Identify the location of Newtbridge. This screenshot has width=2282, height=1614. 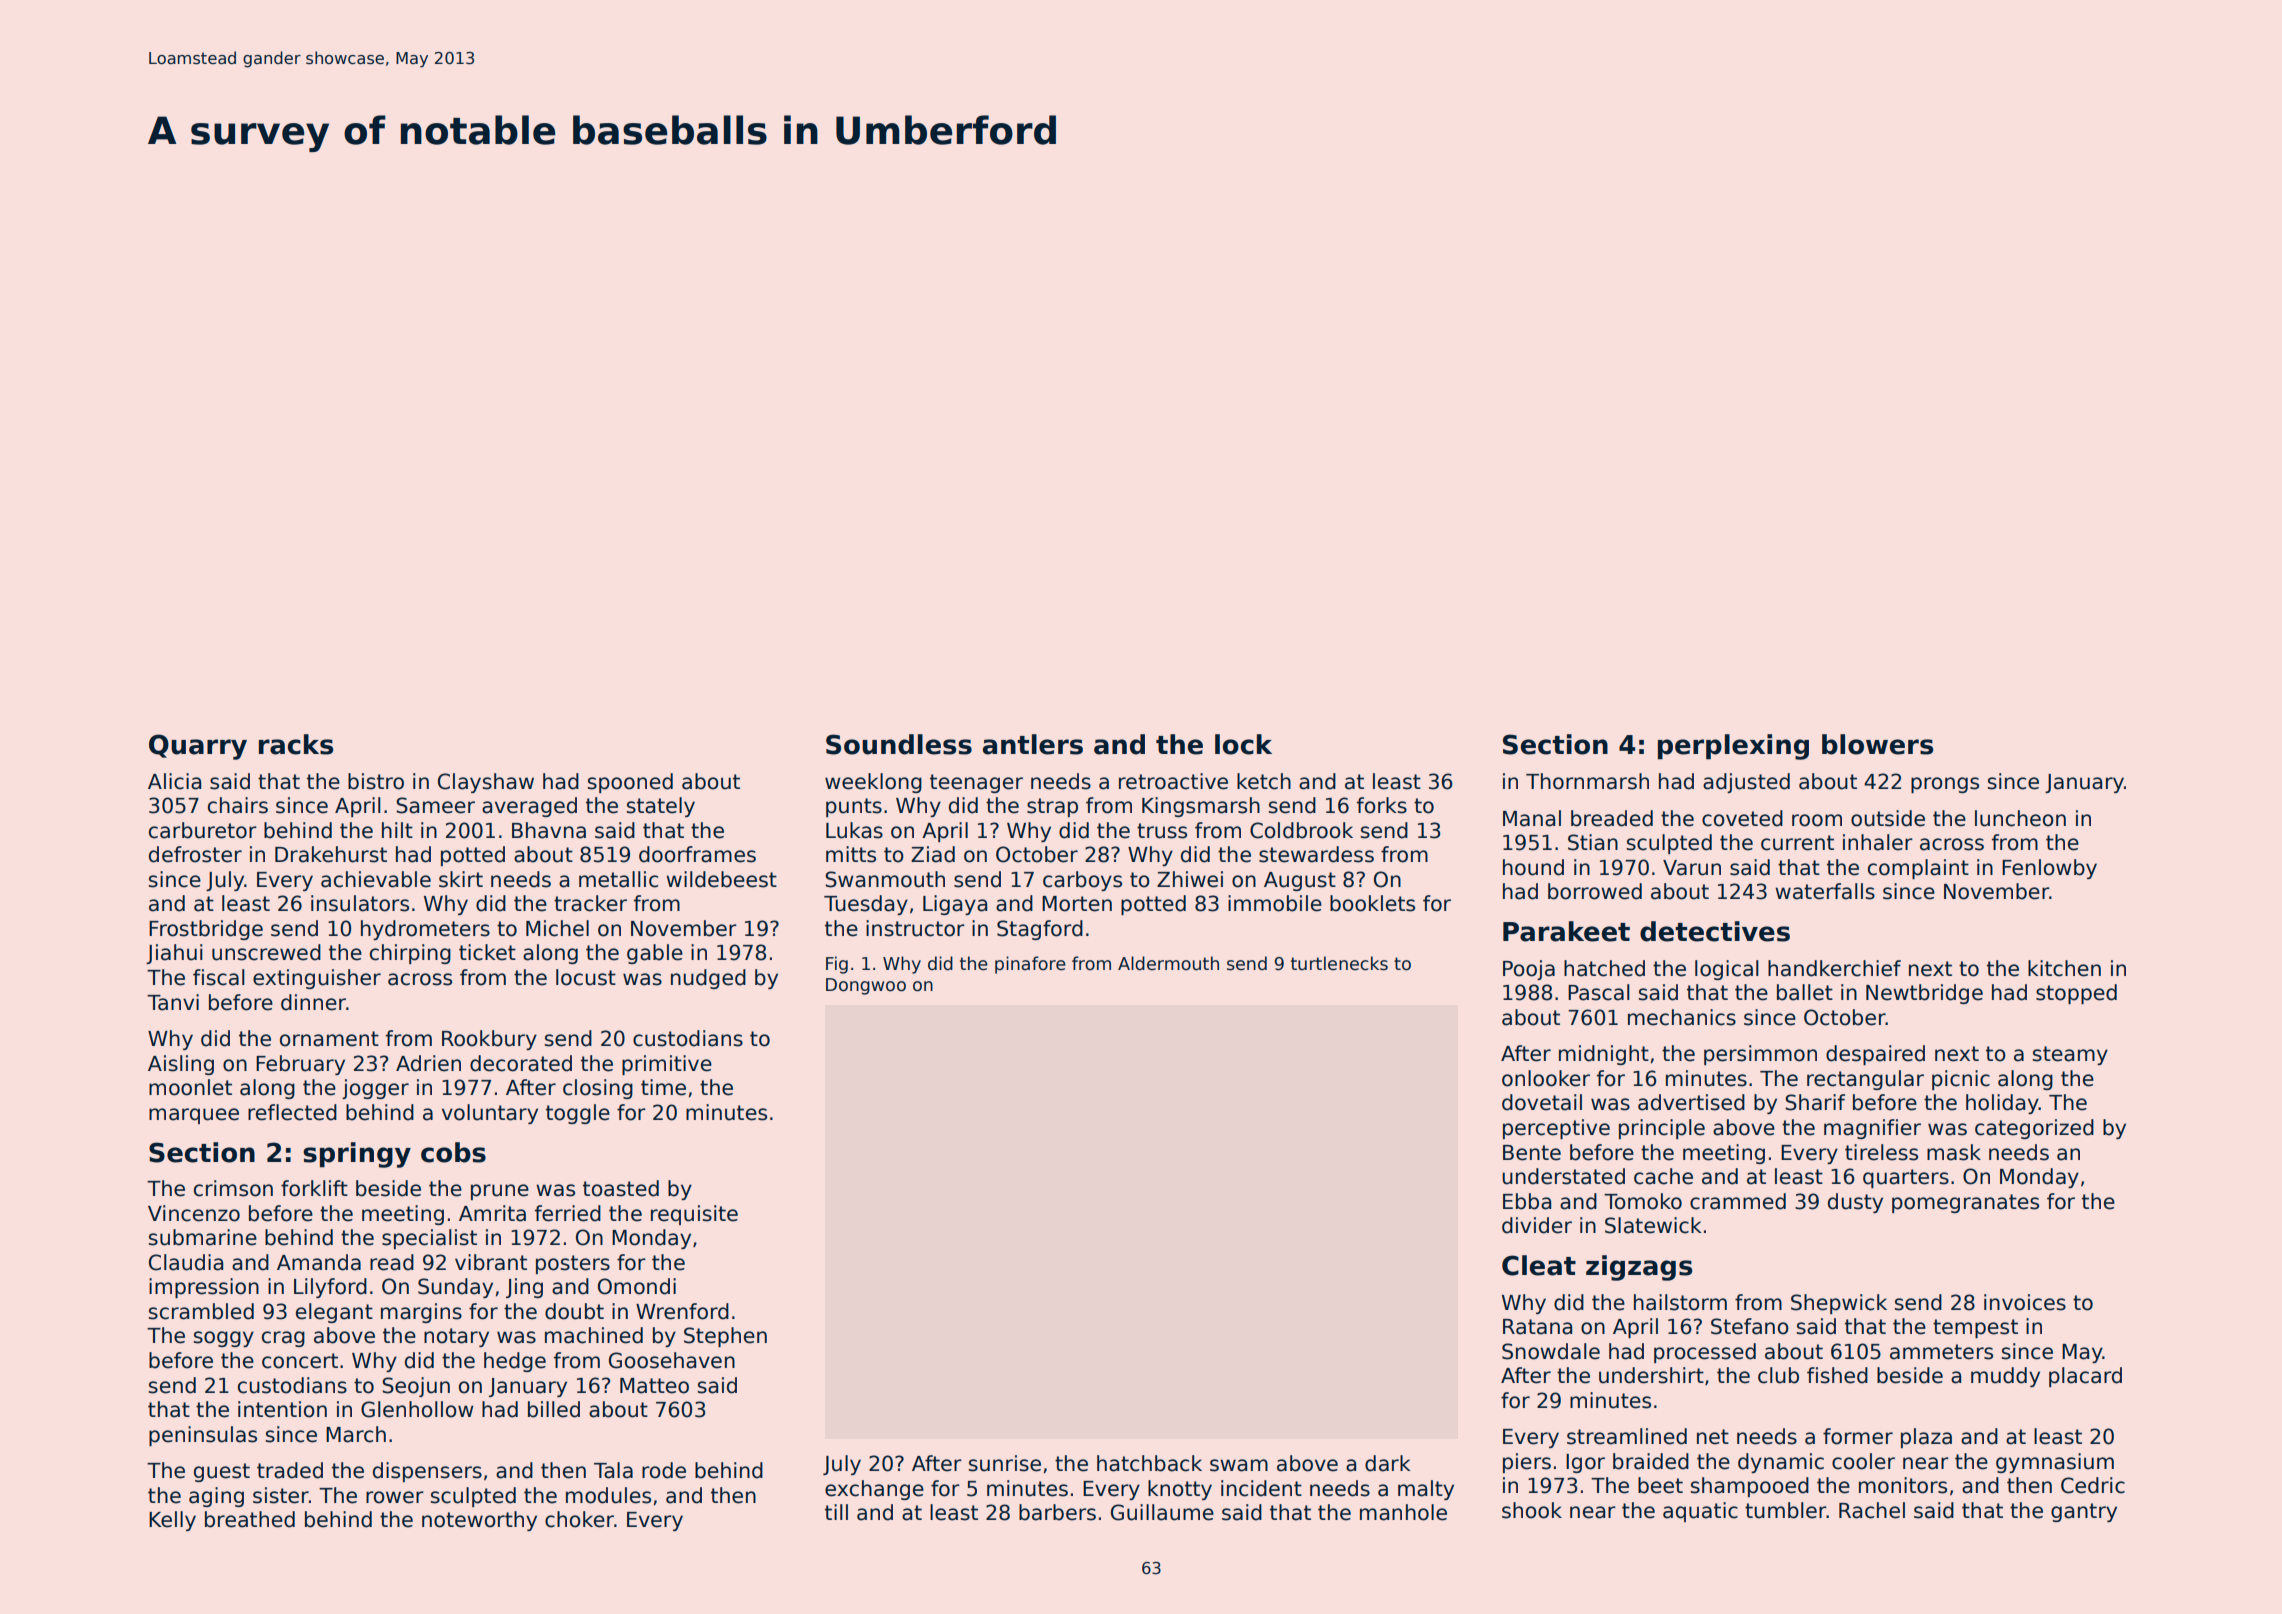
(1924, 994).
